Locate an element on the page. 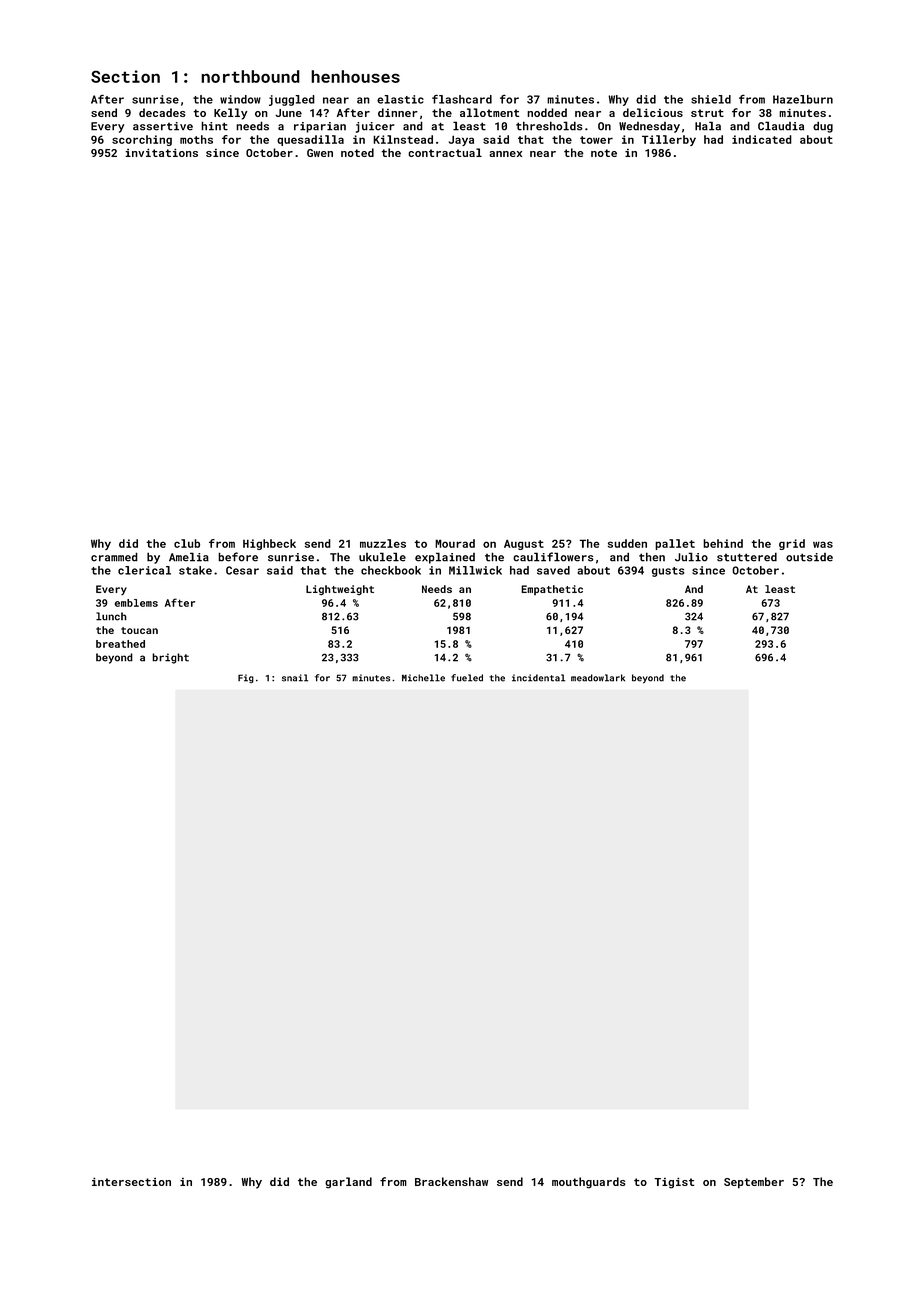  crammed is located at coordinates (114, 557).
